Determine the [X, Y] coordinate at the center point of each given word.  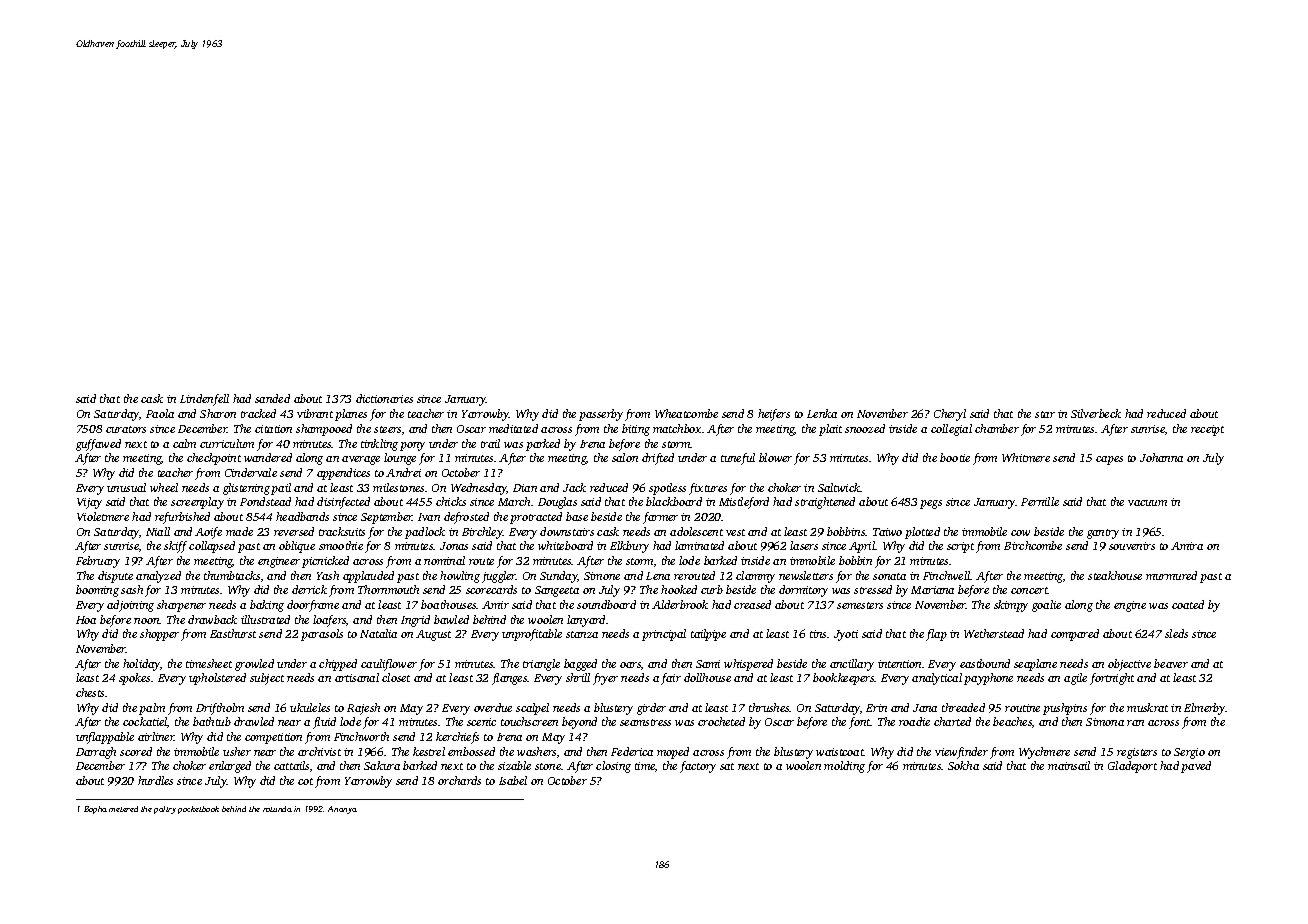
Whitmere [1026, 457]
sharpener [181, 606]
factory [698, 767]
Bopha [95, 810]
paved [1196, 767]
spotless [667, 489]
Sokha [963, 765]
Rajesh [363, 709]
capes [1109, 460]
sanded [272, 398]
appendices [343, 474]
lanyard [586, 621]
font [860, 723]
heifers [774, 415]
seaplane [1035, 665]
